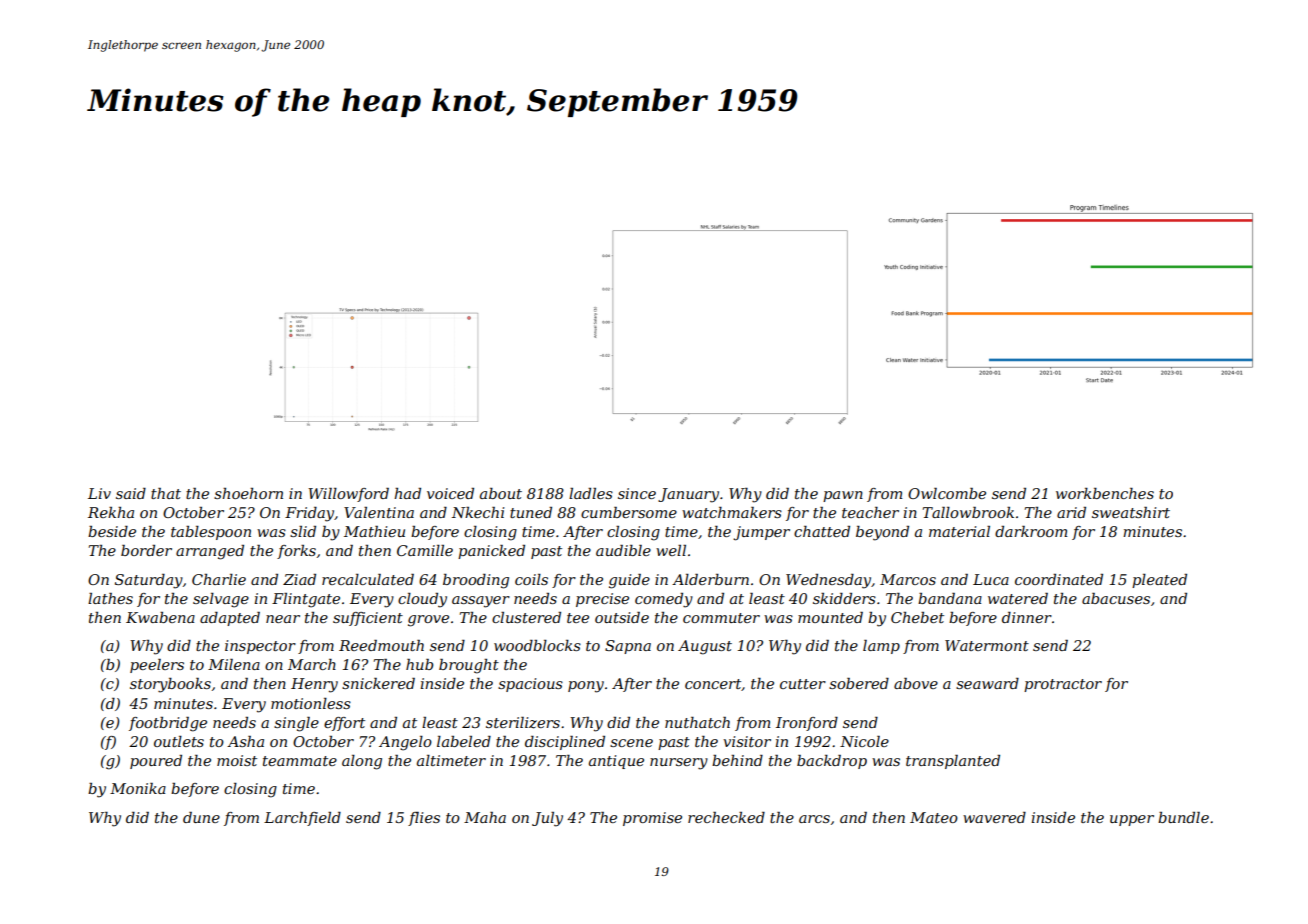  What do you see at coordinates (201, 817) in the page?
I see `dune` at bounding box center [201, 817].
